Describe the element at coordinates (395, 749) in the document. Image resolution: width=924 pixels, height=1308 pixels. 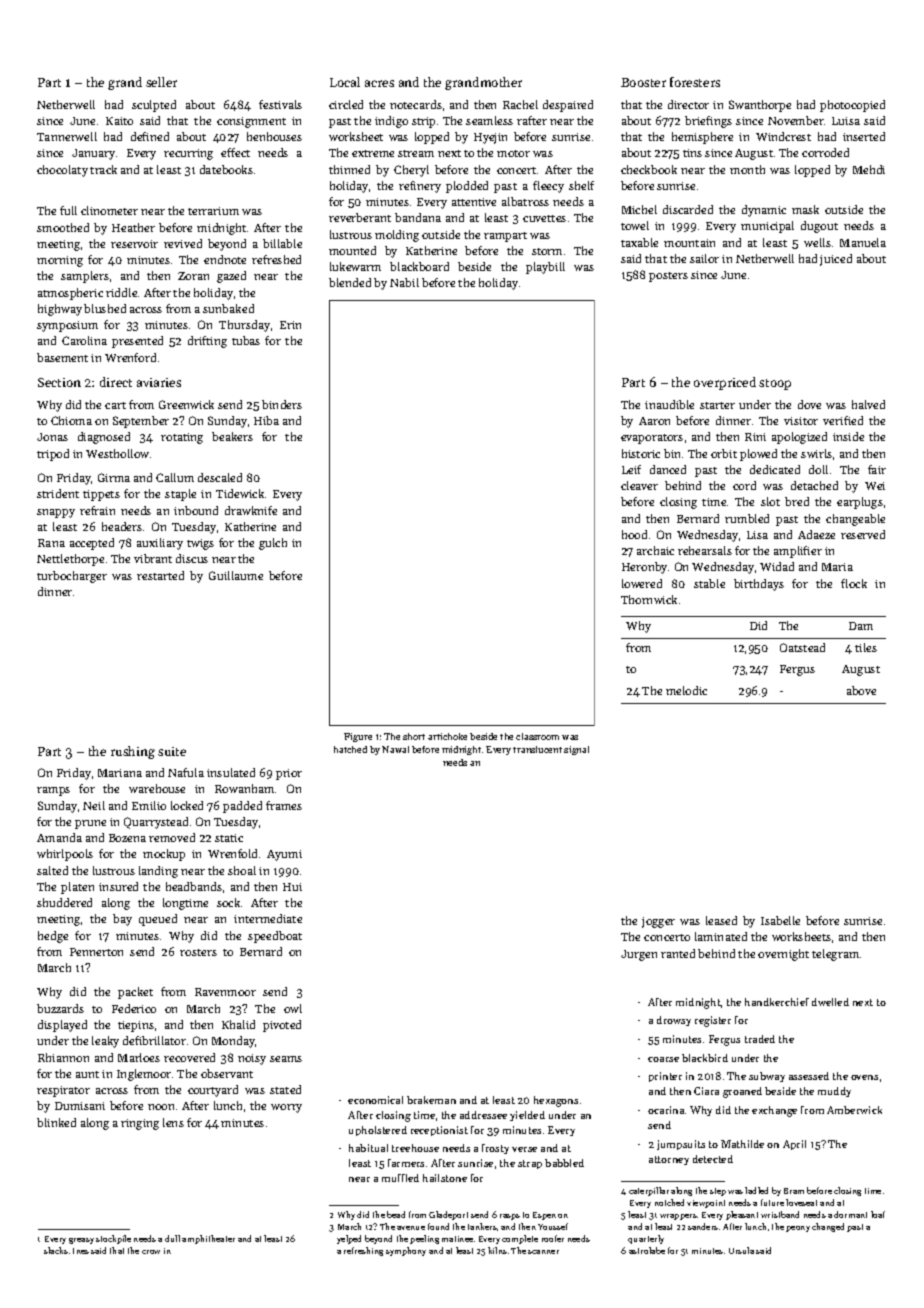
I see `Nawal` at that location.
